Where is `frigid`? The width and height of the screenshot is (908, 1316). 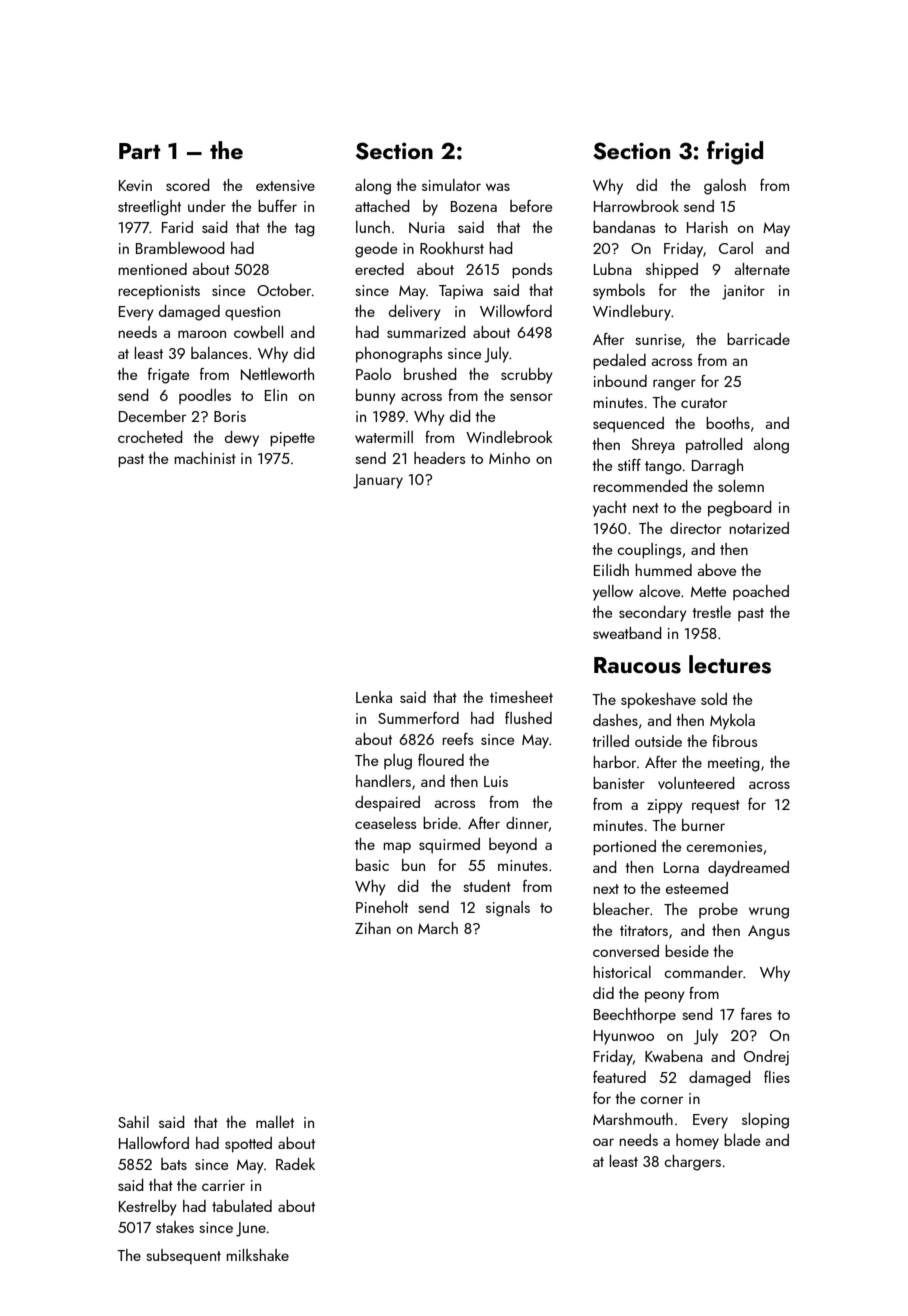
frigid is located at coordinates (735, 153).
